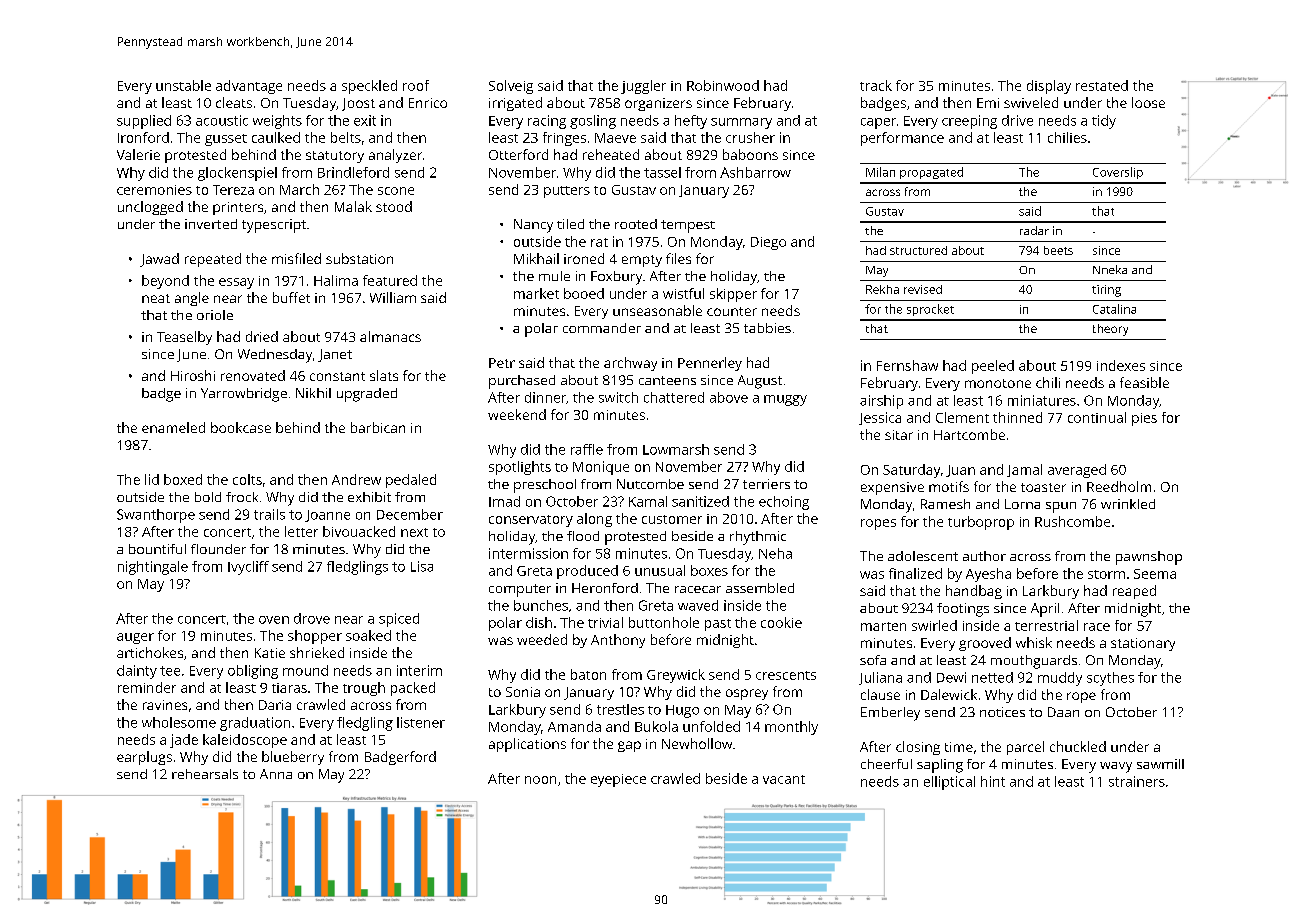 The width and height of the screenshot is (1308, 924). I want to click on rehearsals, so click(205, 774).
